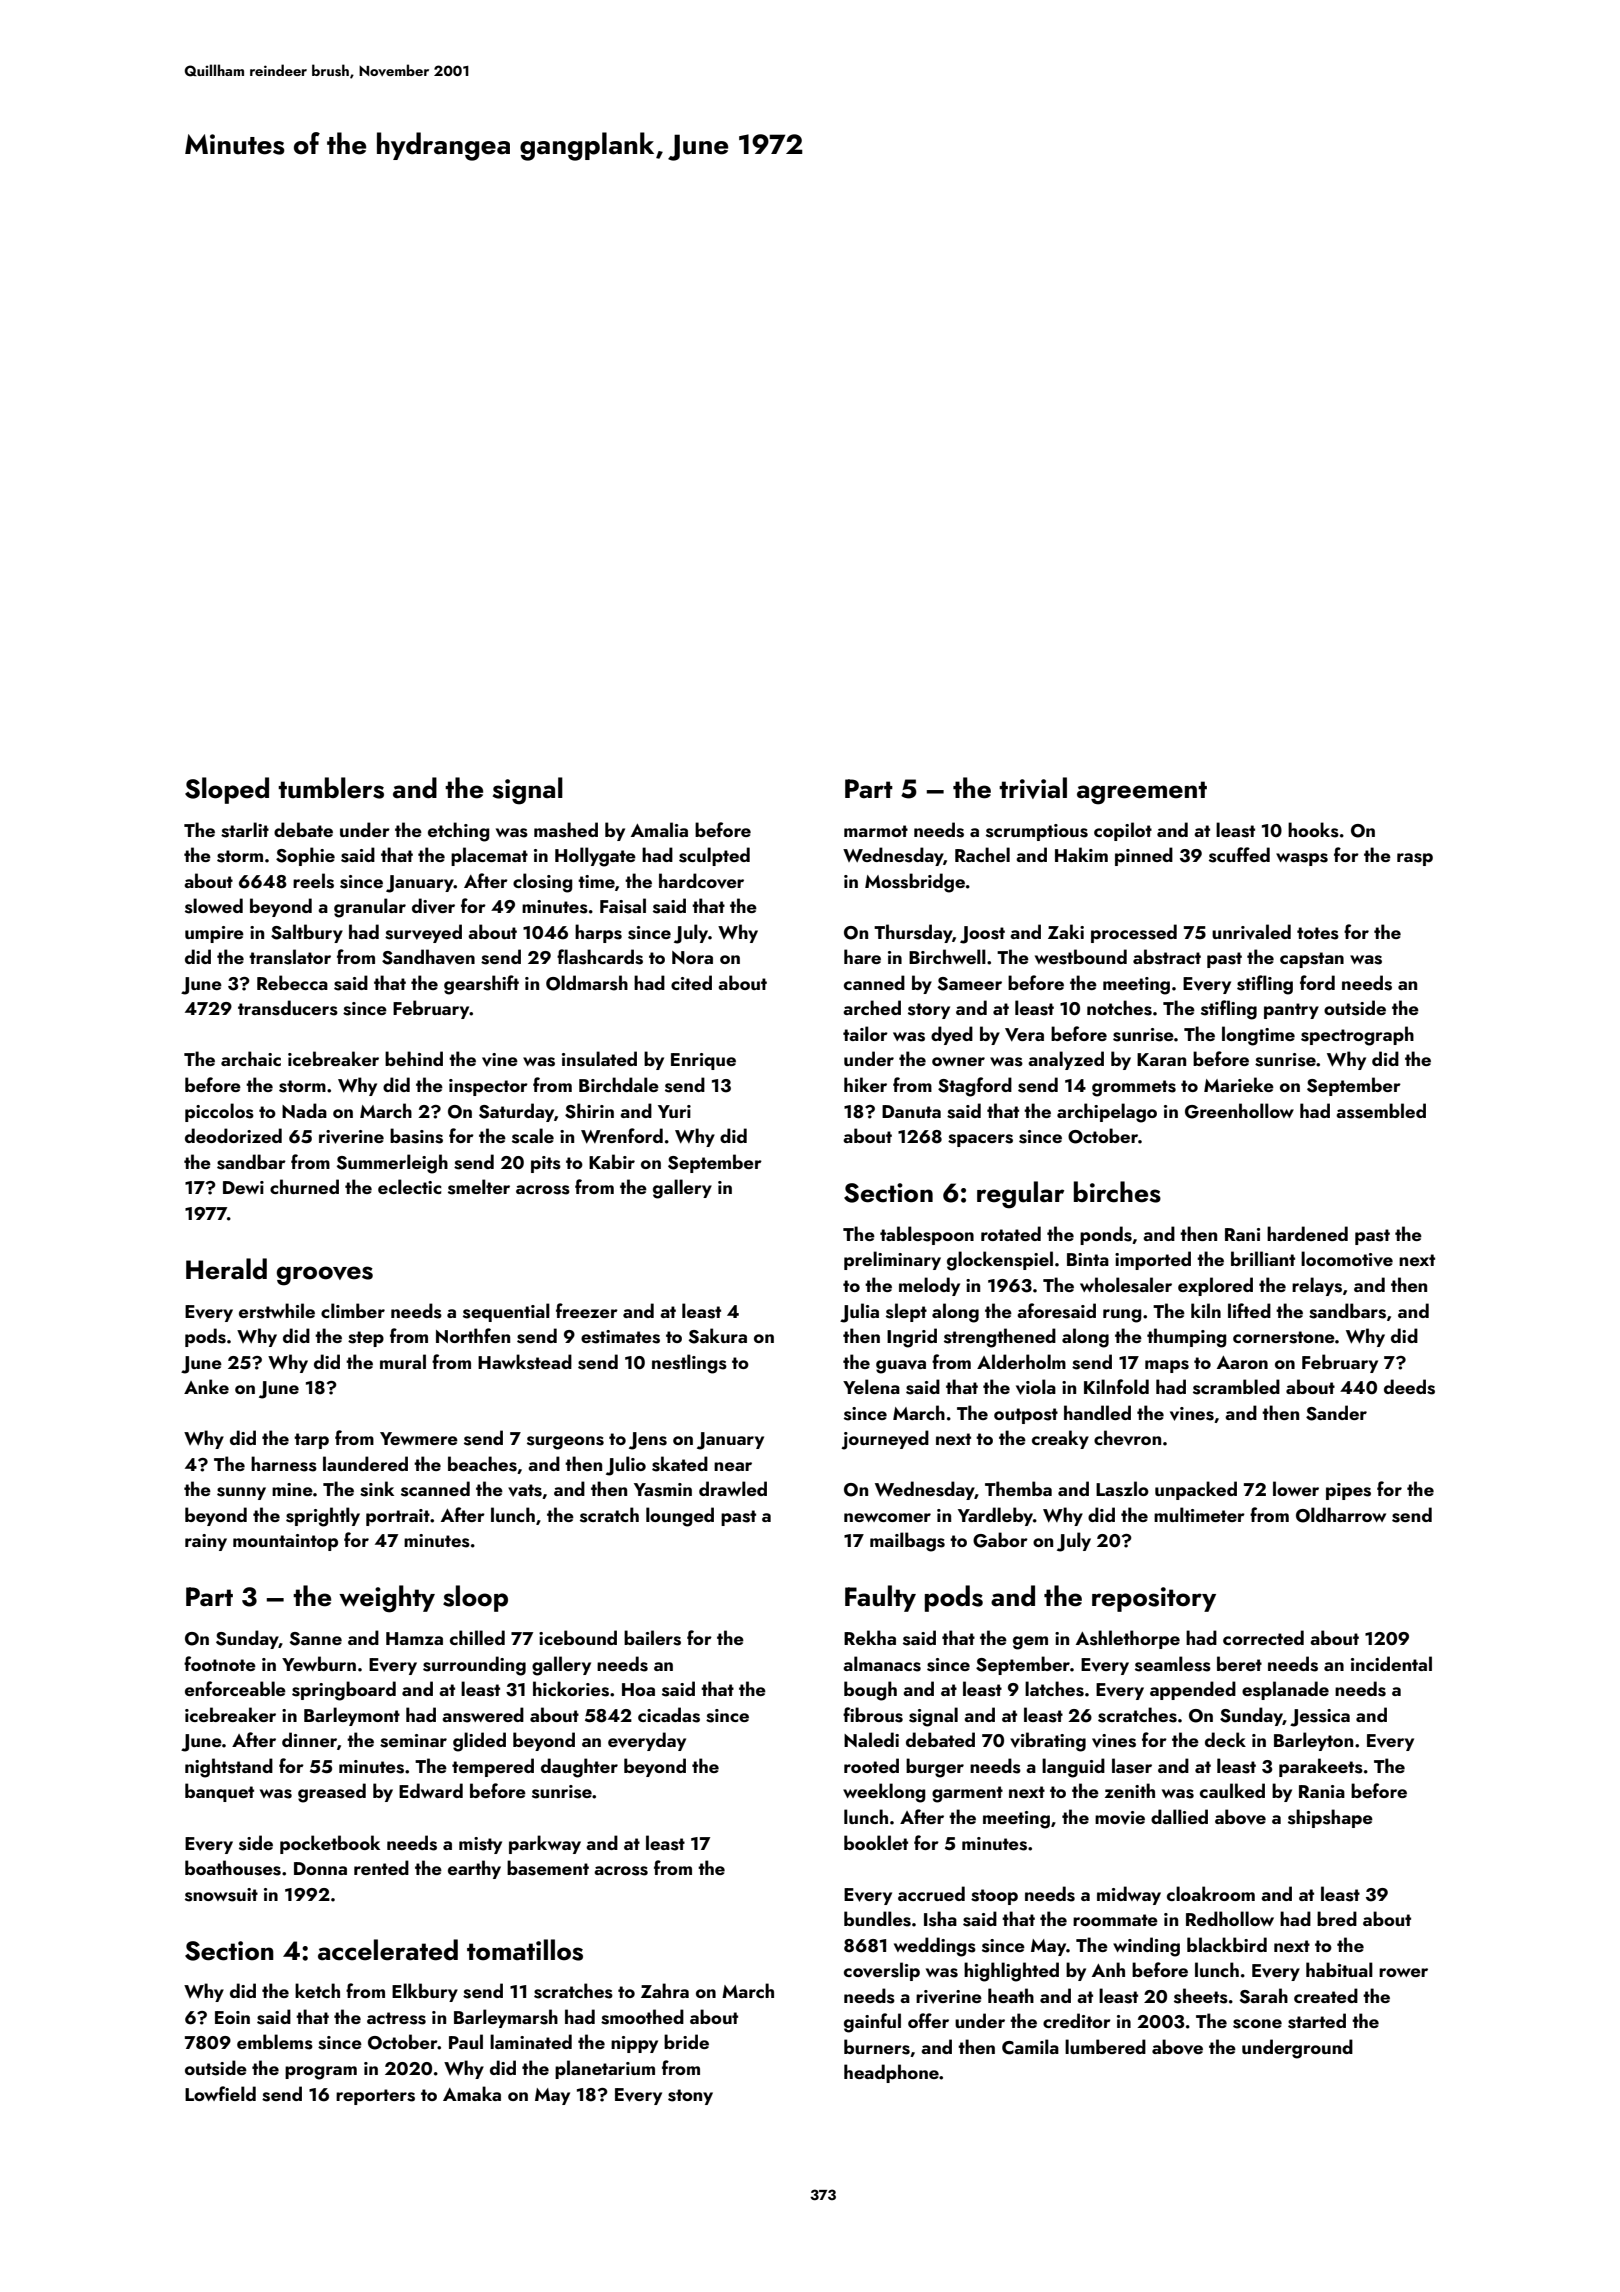 Image resolution: width=1620 pixels, height=2292 pixels. I want to click on Zahra, so click(665, 1990).
